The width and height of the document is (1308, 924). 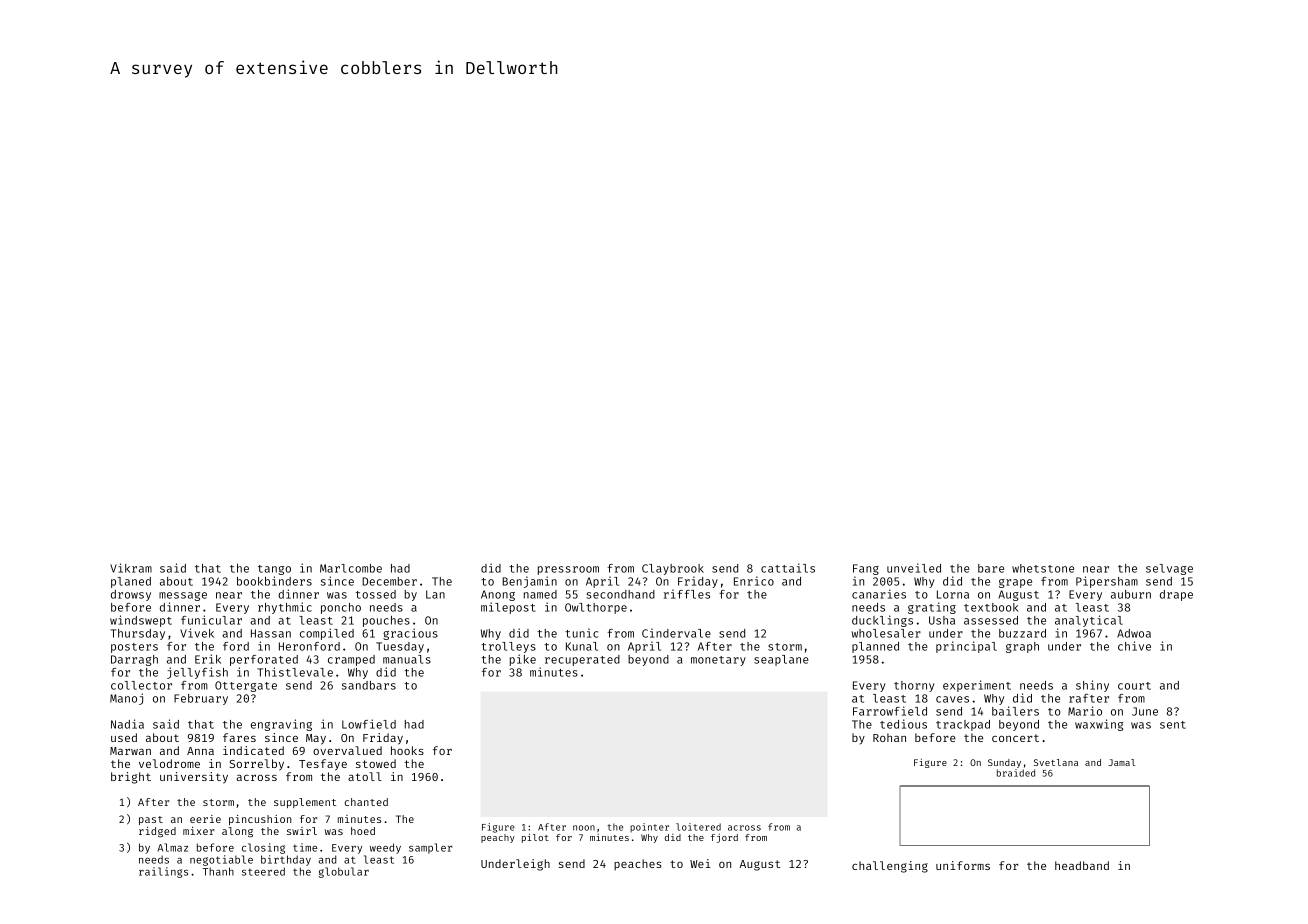 What do you see at coordinates (341, 608) in the document?
I see `poncho` at bounding box center [341, 608].
